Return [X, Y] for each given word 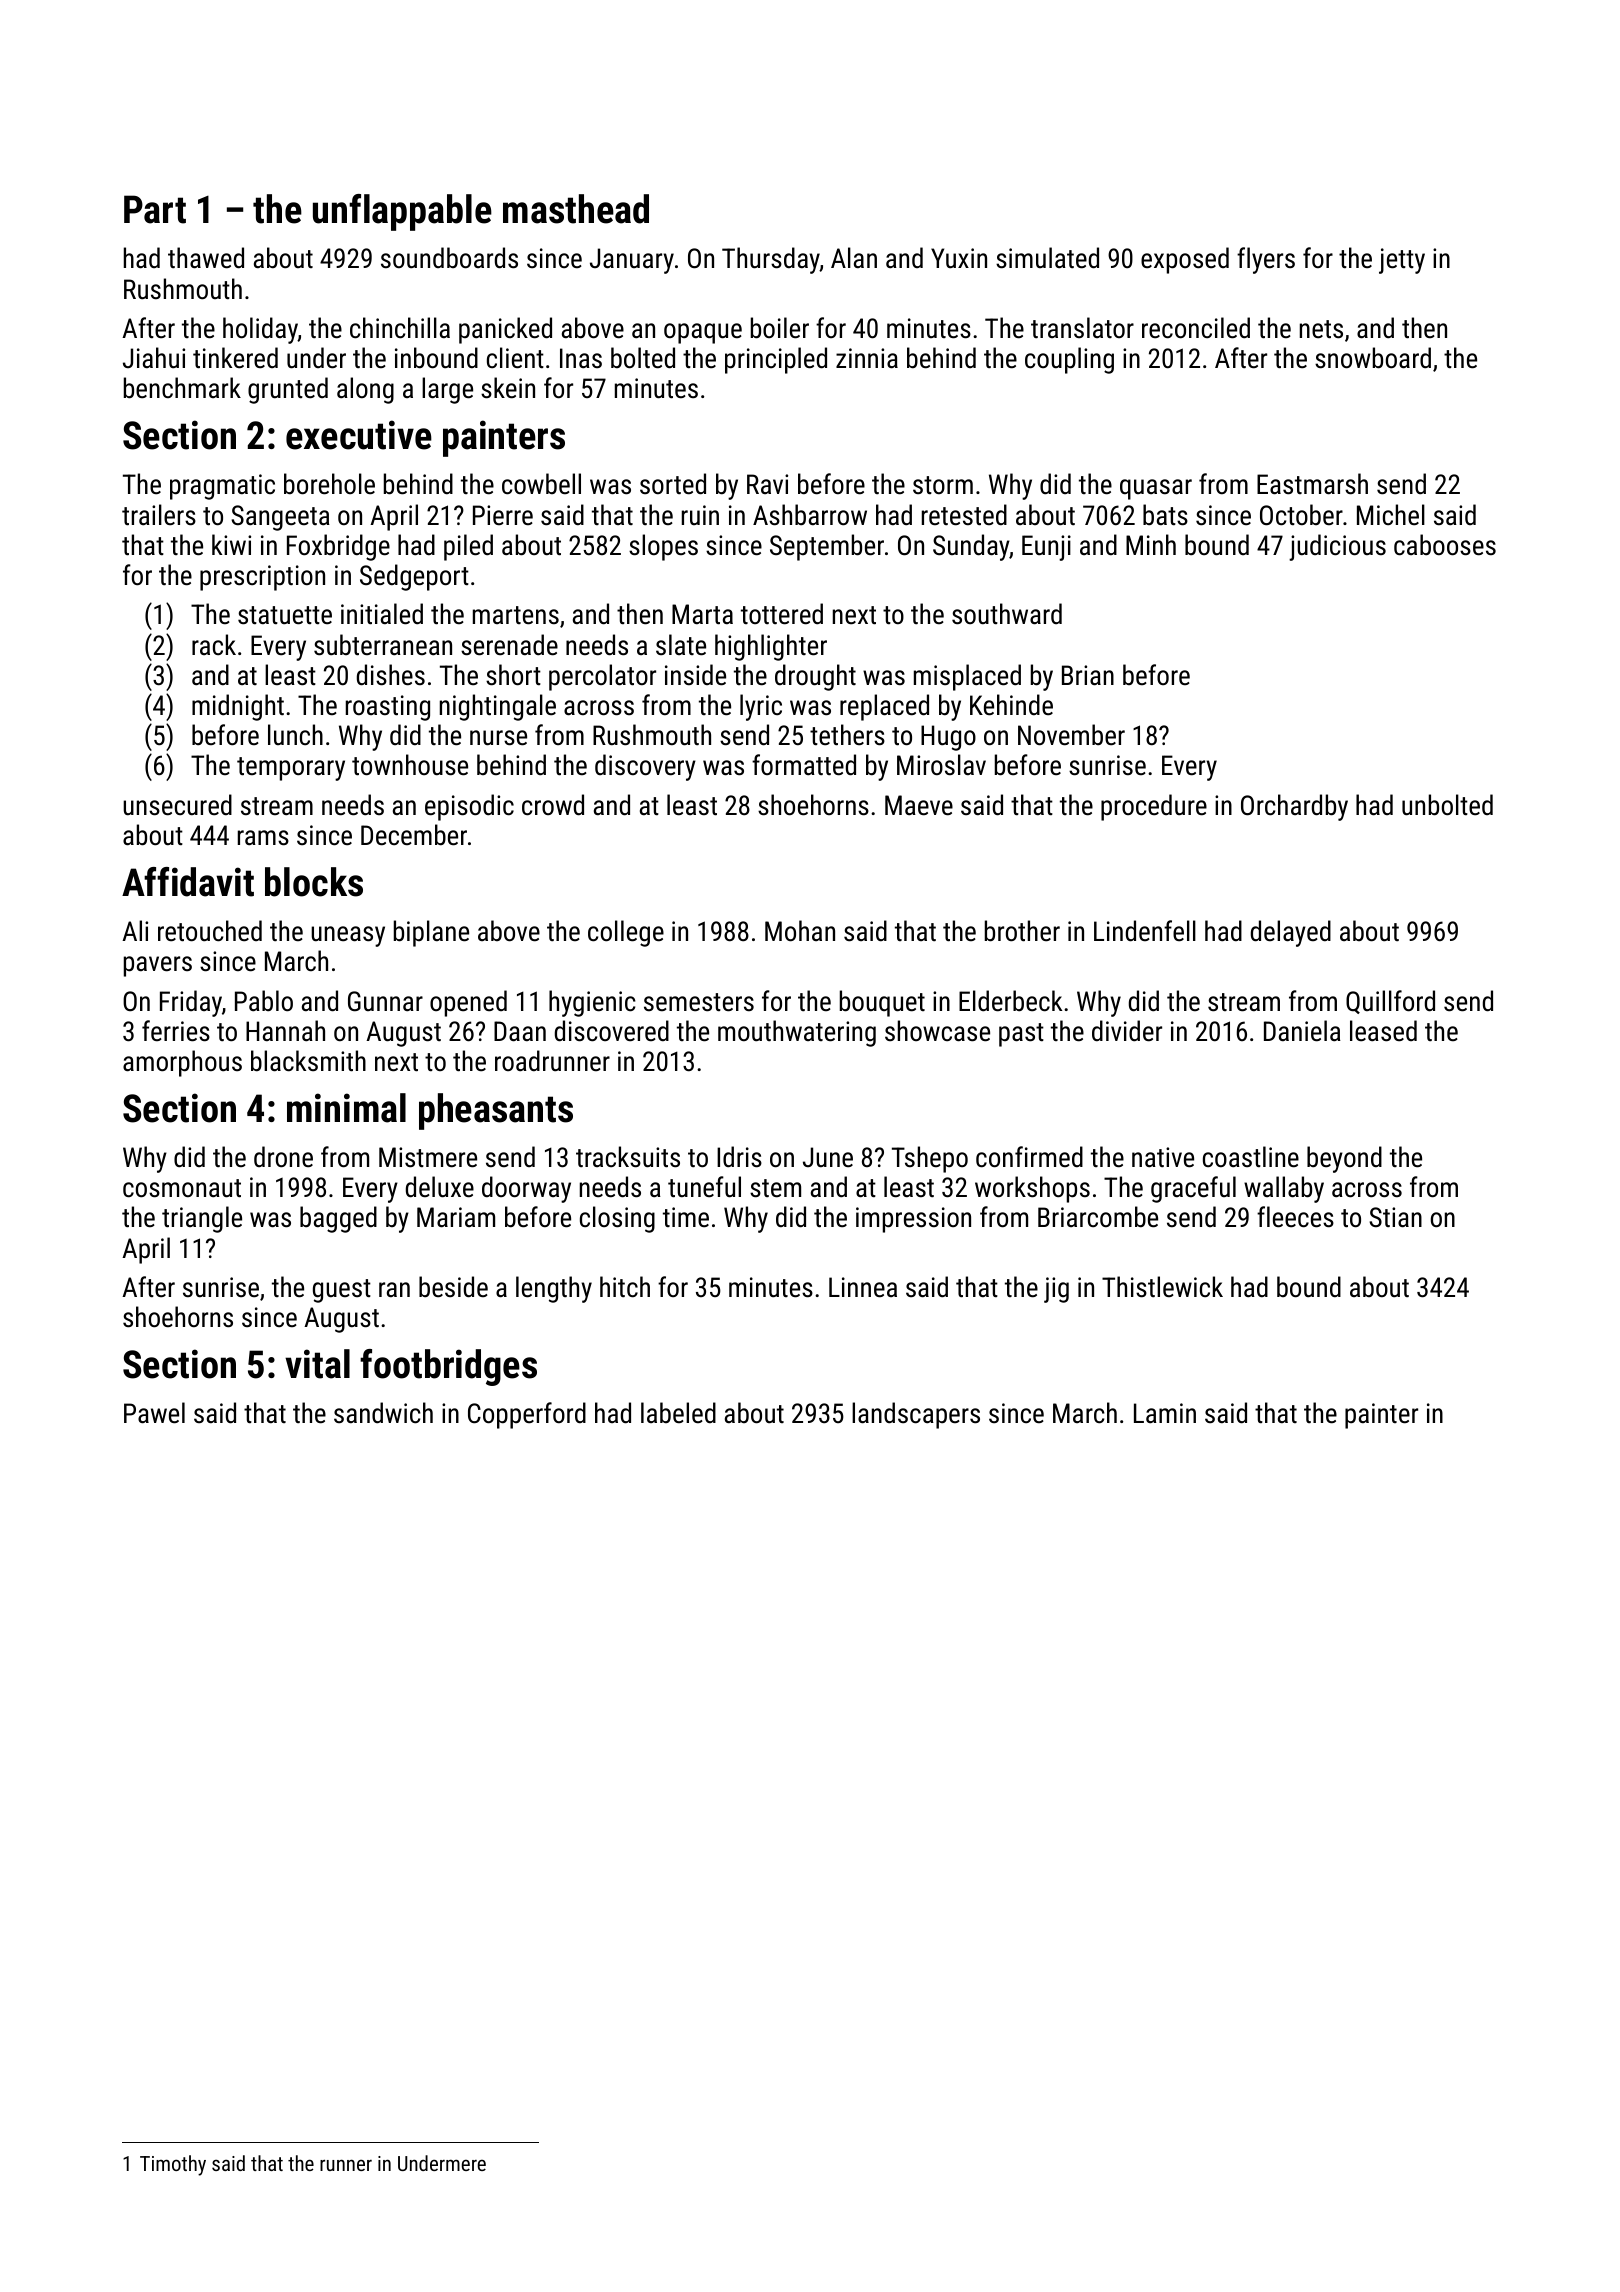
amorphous [182, 1063]
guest [342, 1291]
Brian [1088, 675]
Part [155, 209]
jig [1056, 1290]
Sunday [971, 547]
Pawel [154, 1413]
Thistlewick [1162, 1287]
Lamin [1165, 1413]
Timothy [173, 2165]
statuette [285, 615]
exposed [1185, 260]
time [686, 1217]
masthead [576, 209]
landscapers [916, 1415]
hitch [625, 1287]
